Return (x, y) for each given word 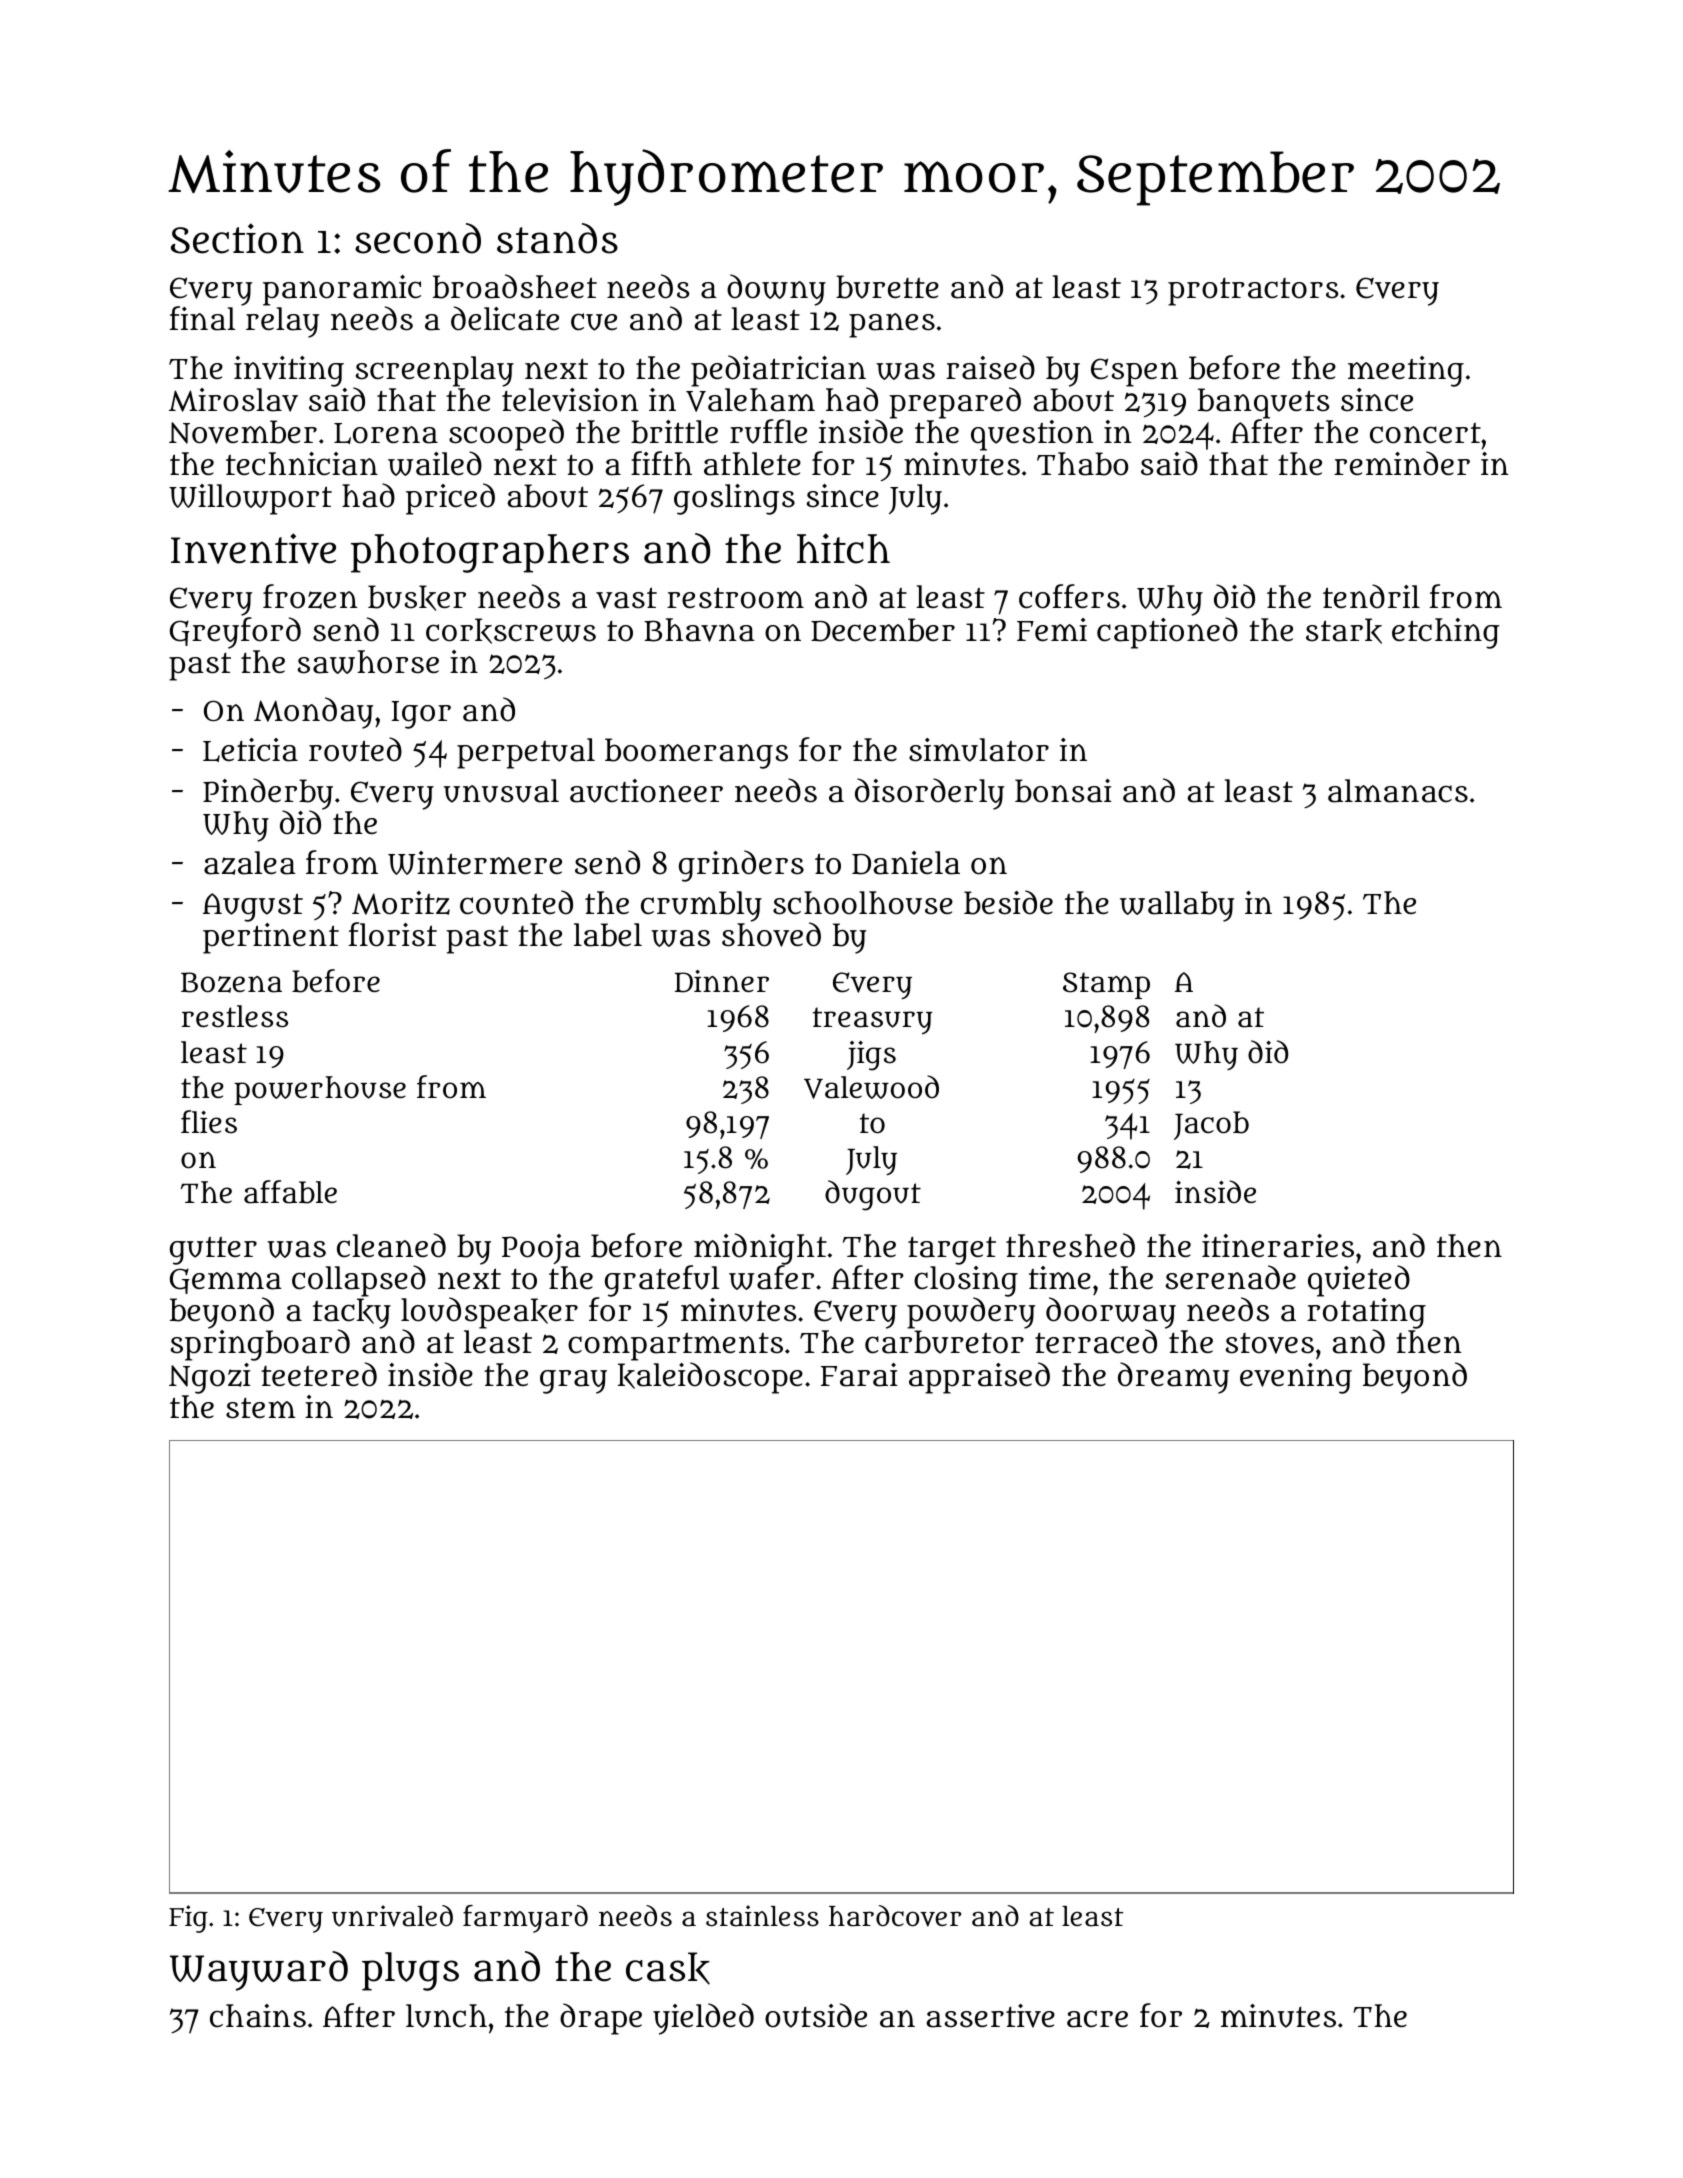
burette (887, 287)
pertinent (271, 938)
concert (1425, 433)
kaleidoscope (710, 1378)
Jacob (1211, 1125)
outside (816, 2015)
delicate (505, 318)
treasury (873, 1021)
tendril (1371, 596)
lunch (446, 2016)
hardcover (895, 1916)
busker (417, 598)
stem (261, 1408)
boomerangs (696, 753)
